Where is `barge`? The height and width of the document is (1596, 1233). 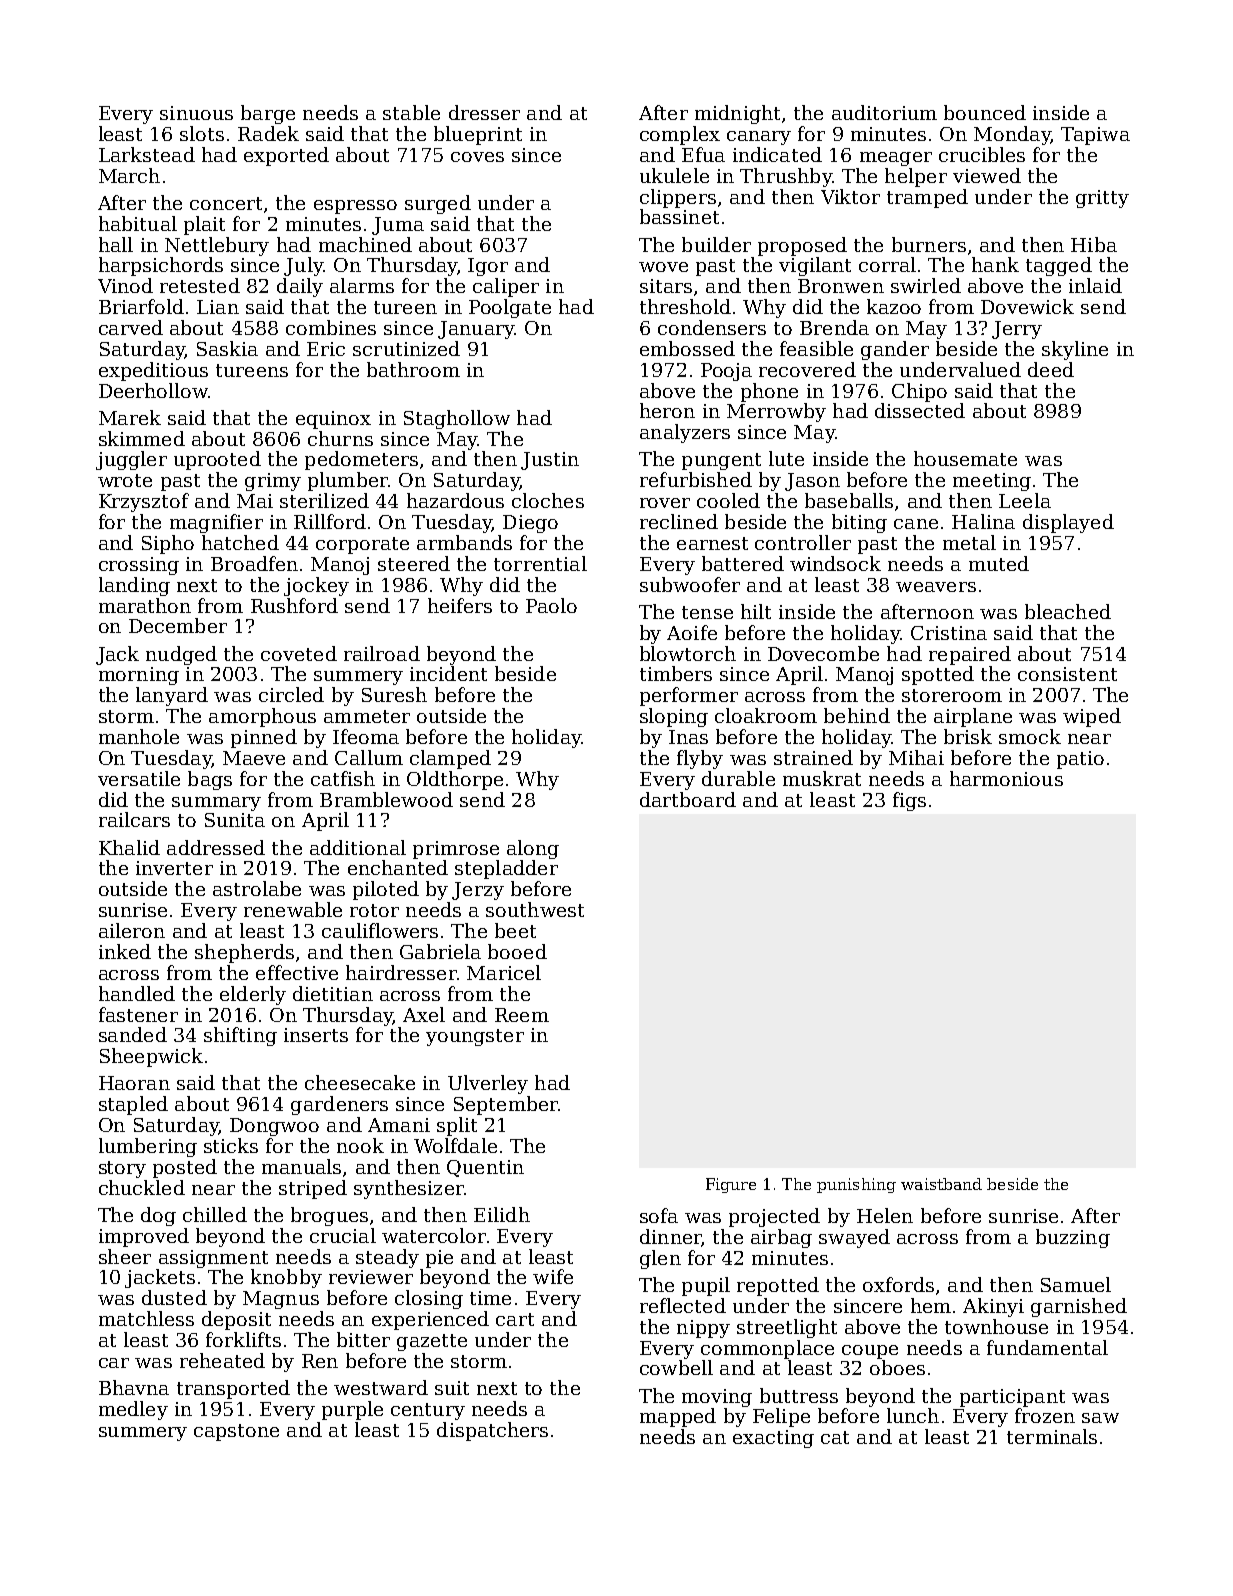
barge is located at coordinates (268, 114).
